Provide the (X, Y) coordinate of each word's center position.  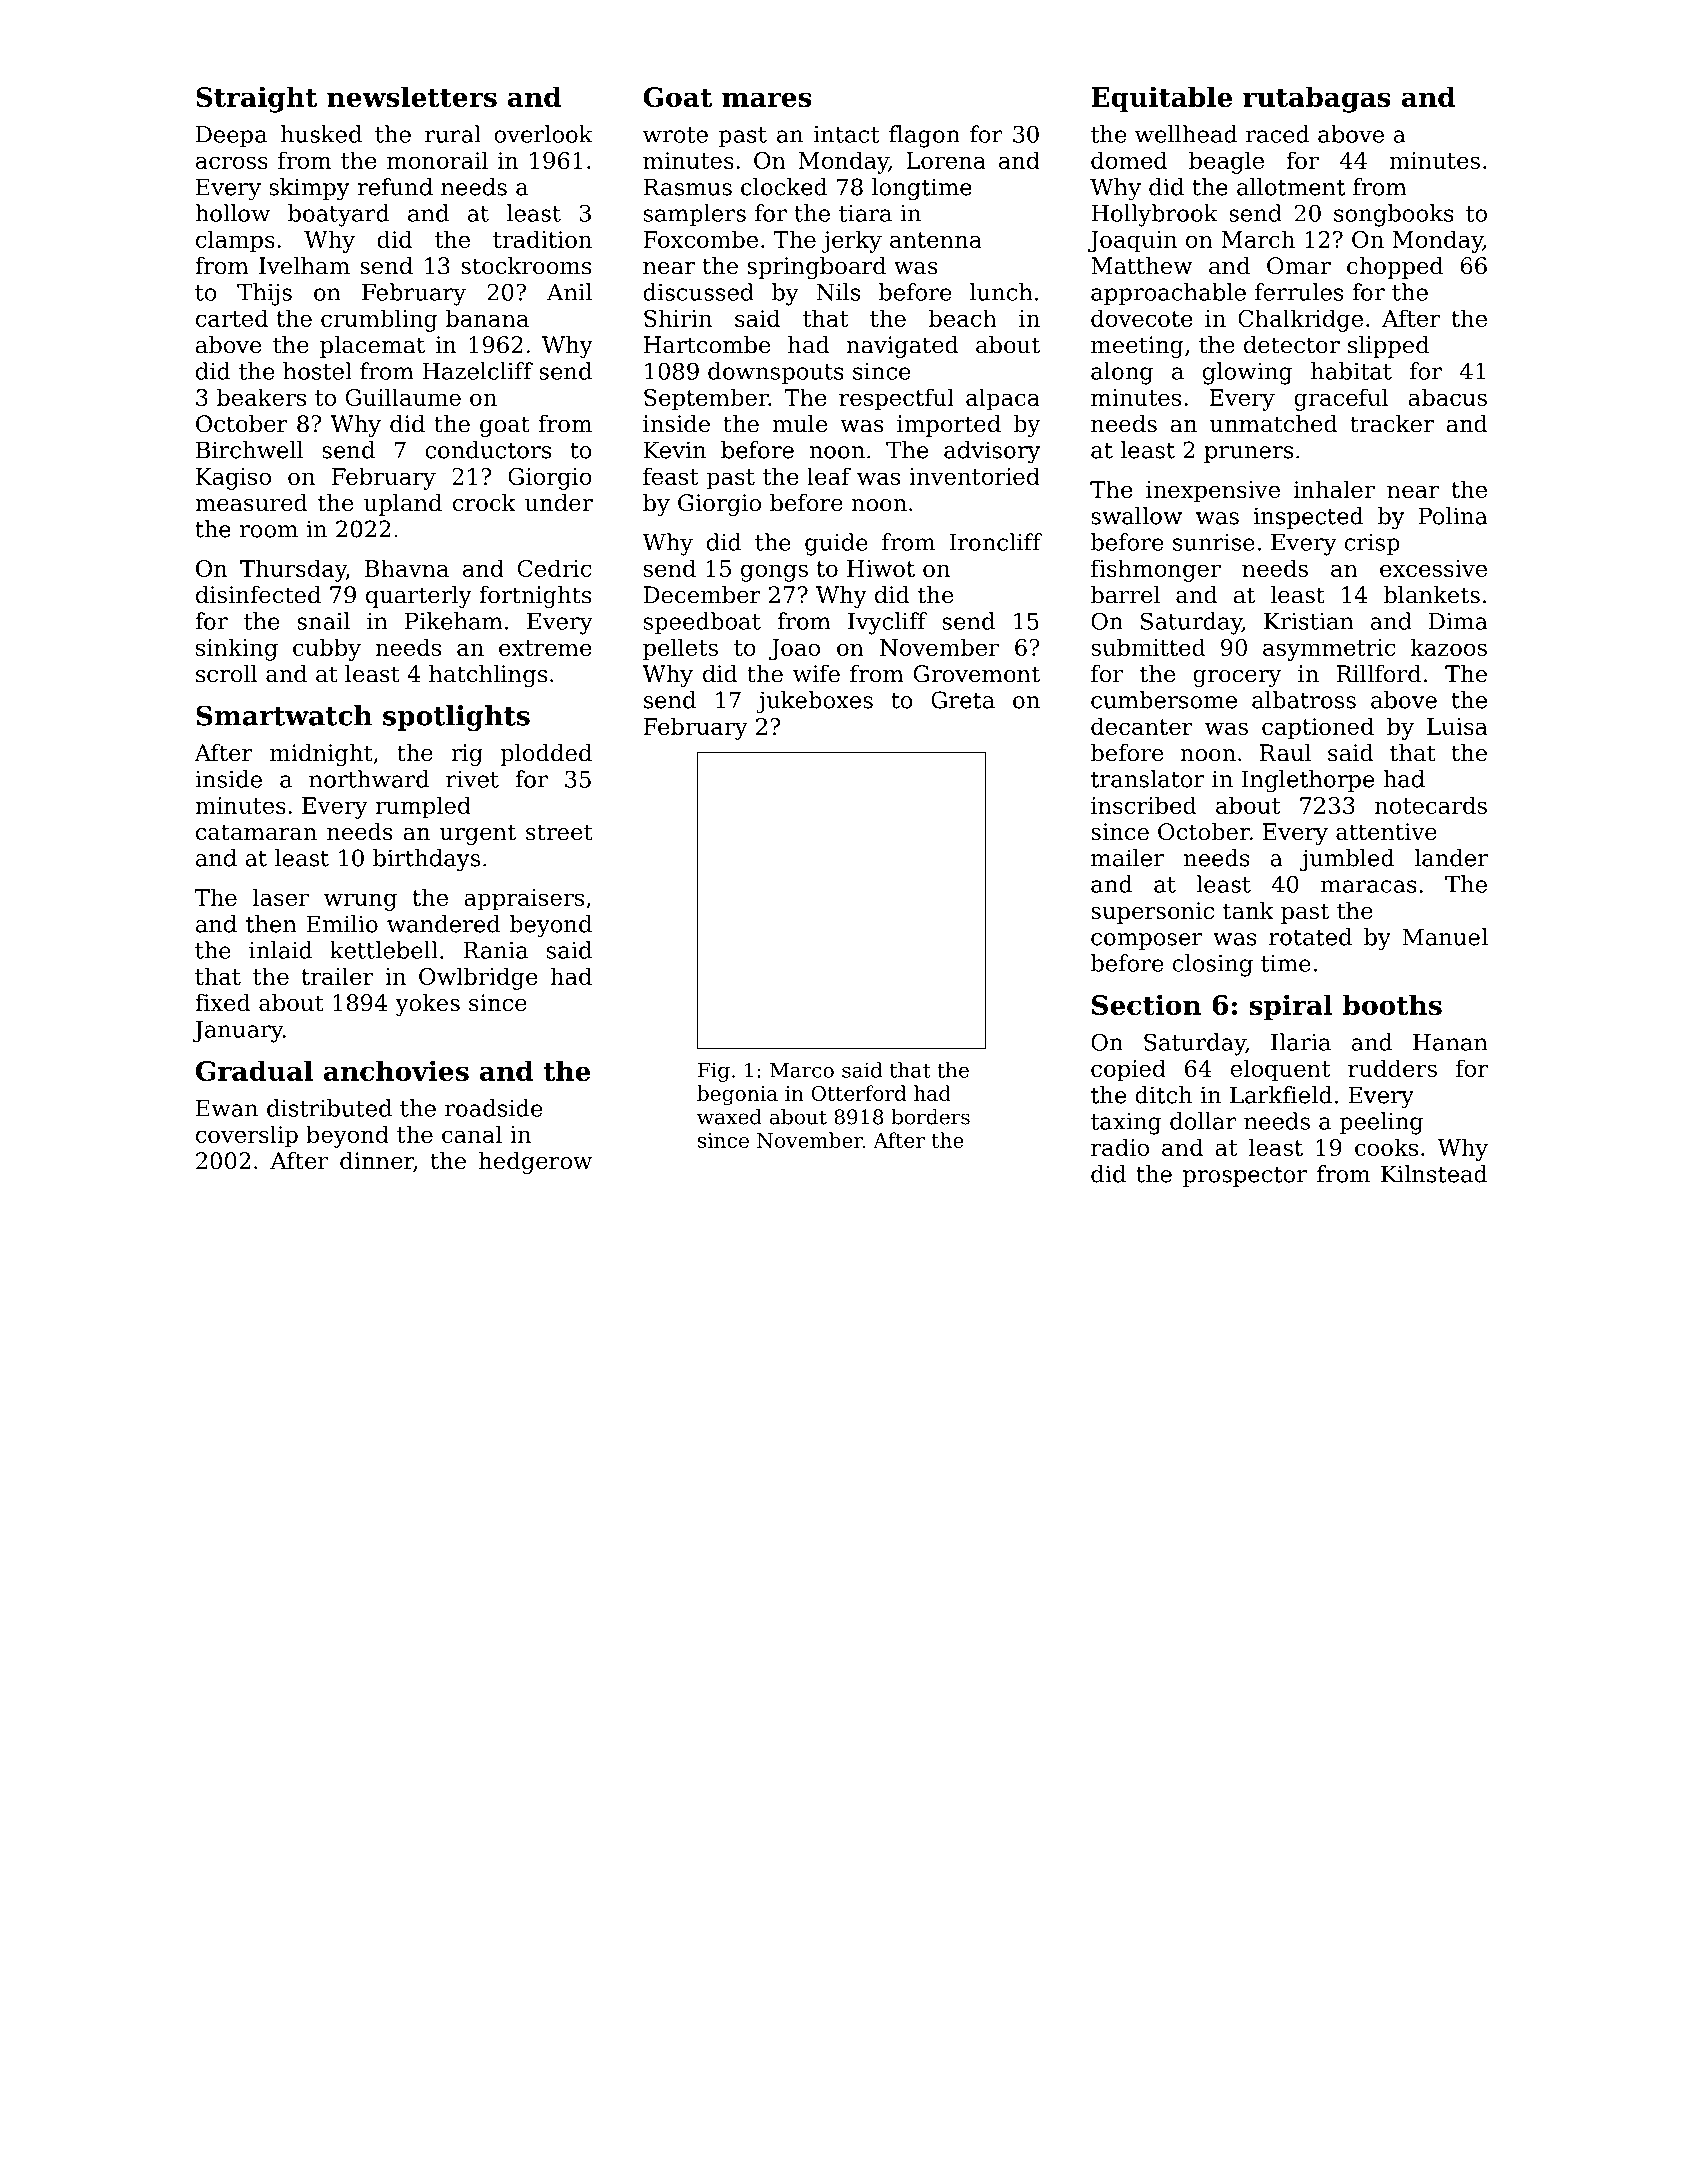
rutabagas (1317, 99)
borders (930, 1117)
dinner (377, 1162)
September (706, 399)
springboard (816, 268)
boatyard (338, 215)
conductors (488, 450)
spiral (1291, 1007)
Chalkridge (1300, 320)
